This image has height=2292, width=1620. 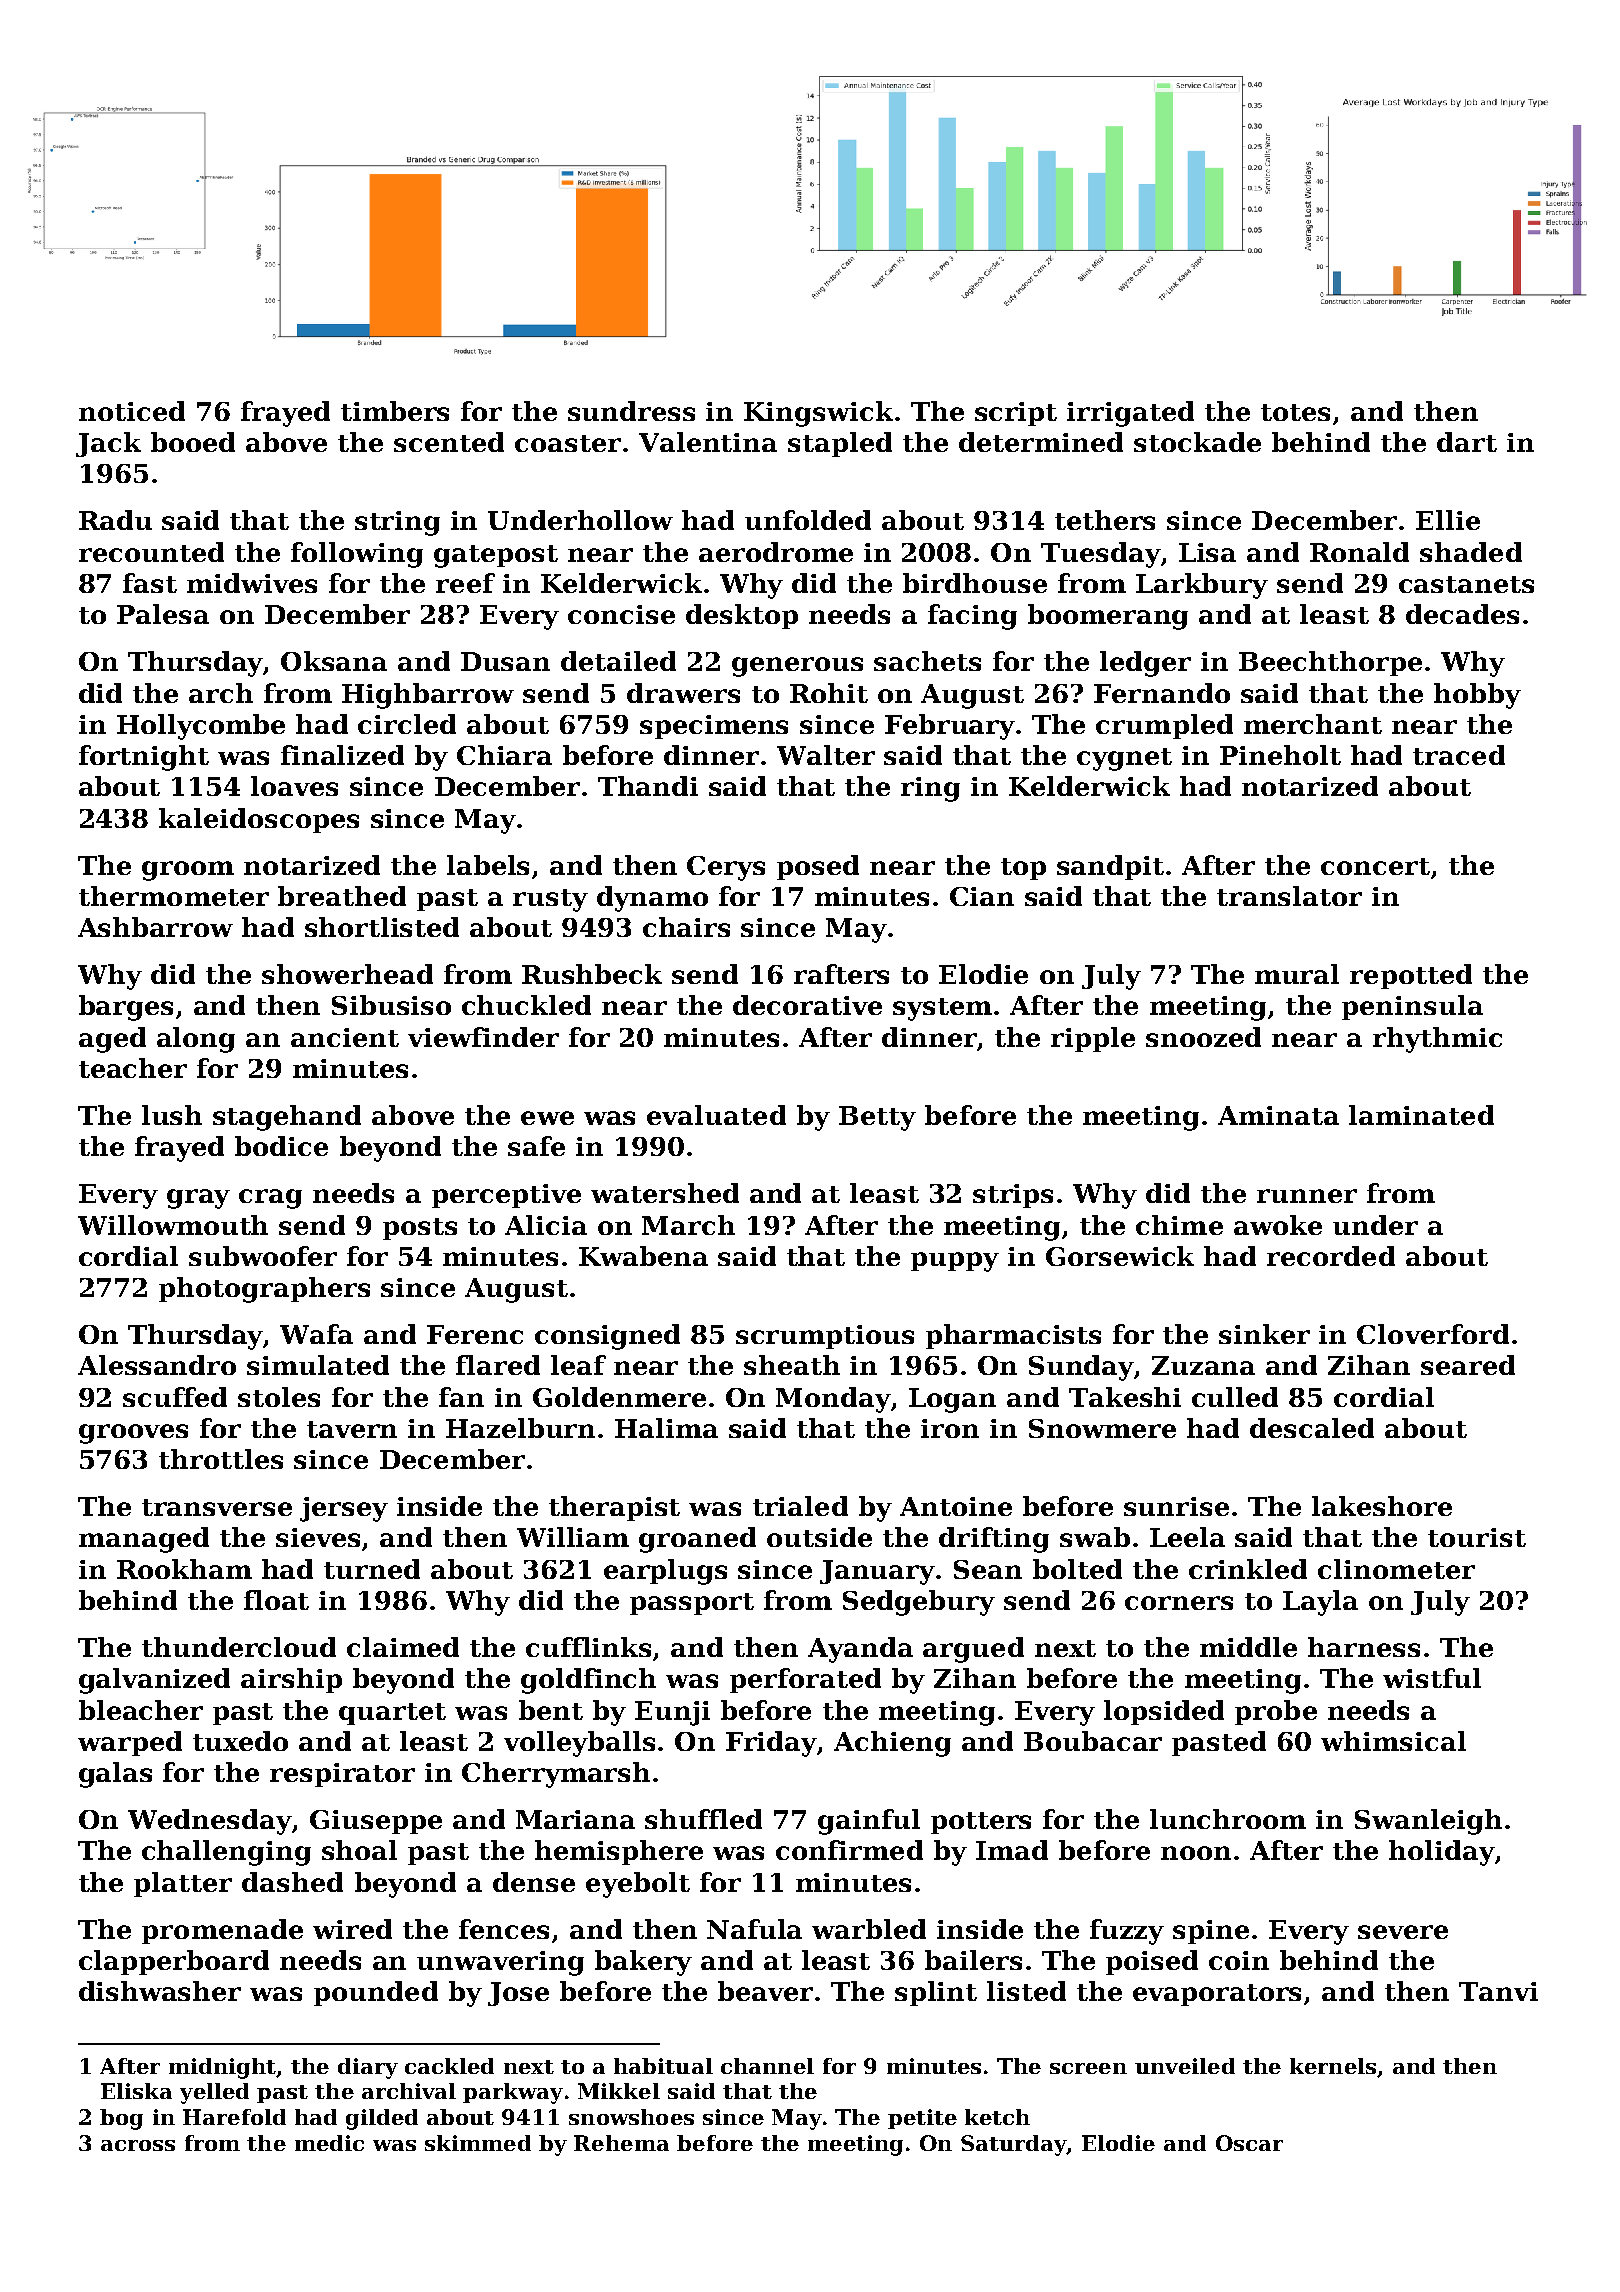 I want to click on decorative, so click(x=807, y=1005).
